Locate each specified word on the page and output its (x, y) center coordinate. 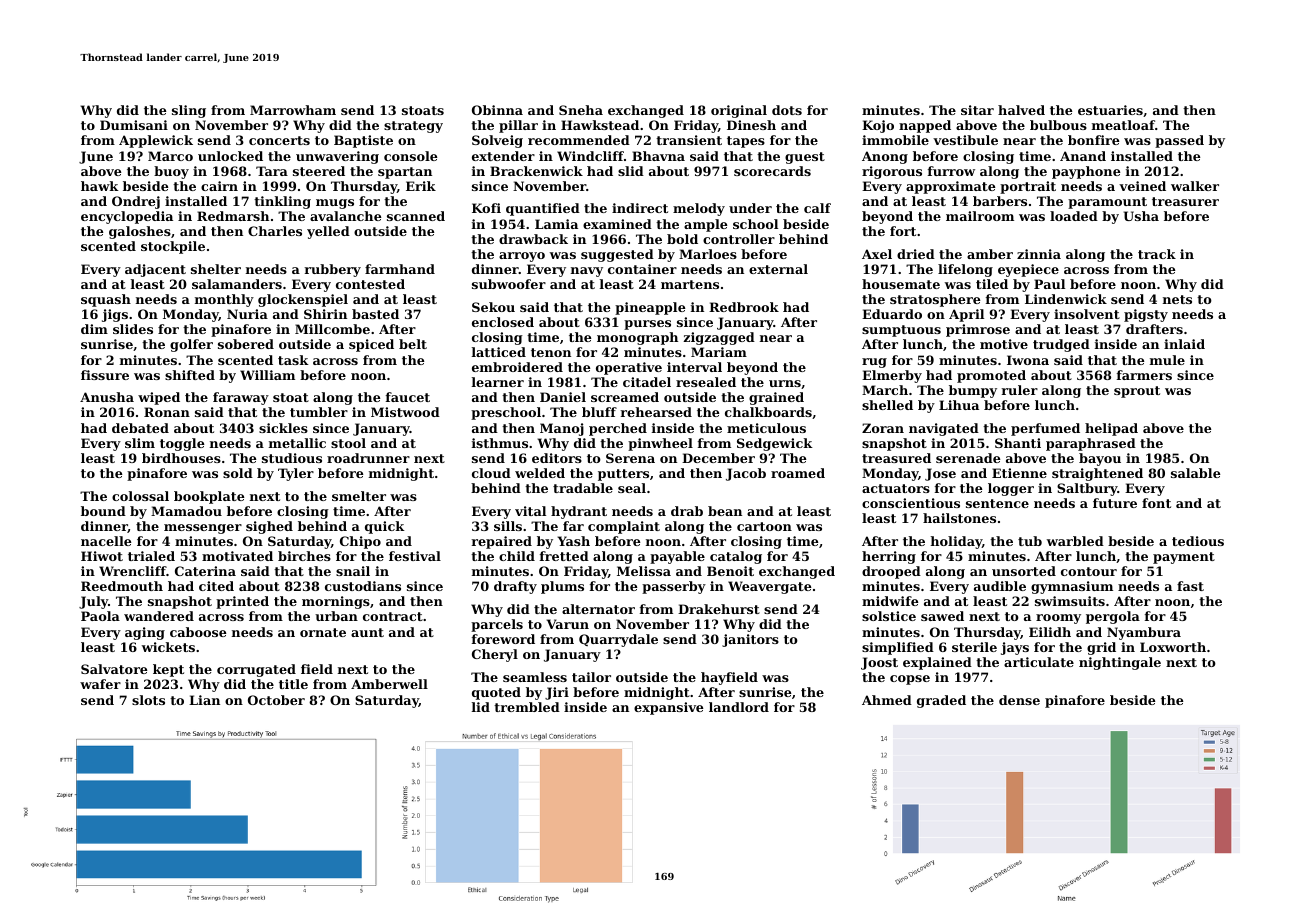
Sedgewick (775, 444)
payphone (1086, 172)
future (1115, 503)
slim (140, 443)
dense (1019, 700)
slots (148, 700)
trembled (527, 707)
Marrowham (293, 110)
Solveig (497, 141)
